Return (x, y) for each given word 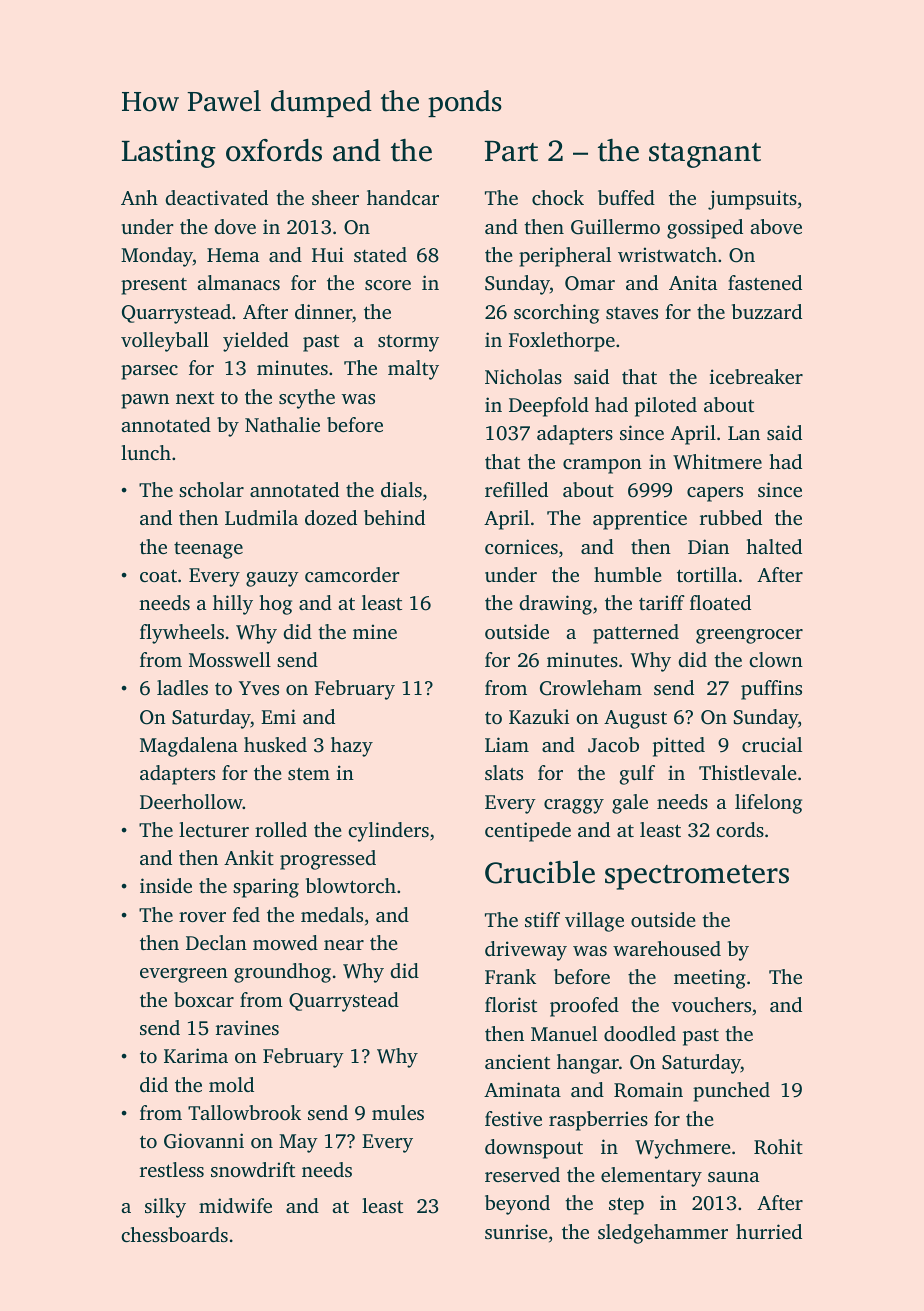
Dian (708, 546)
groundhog (282, 973)
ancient (517, 1061)
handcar (403, 197)
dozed (331, 517)
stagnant (705, 155)
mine (375, 631)
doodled (640, 1033)
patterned (636, 634)
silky (165, 1208)
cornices (521, 546)
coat (158, 575)
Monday (157, 257)
